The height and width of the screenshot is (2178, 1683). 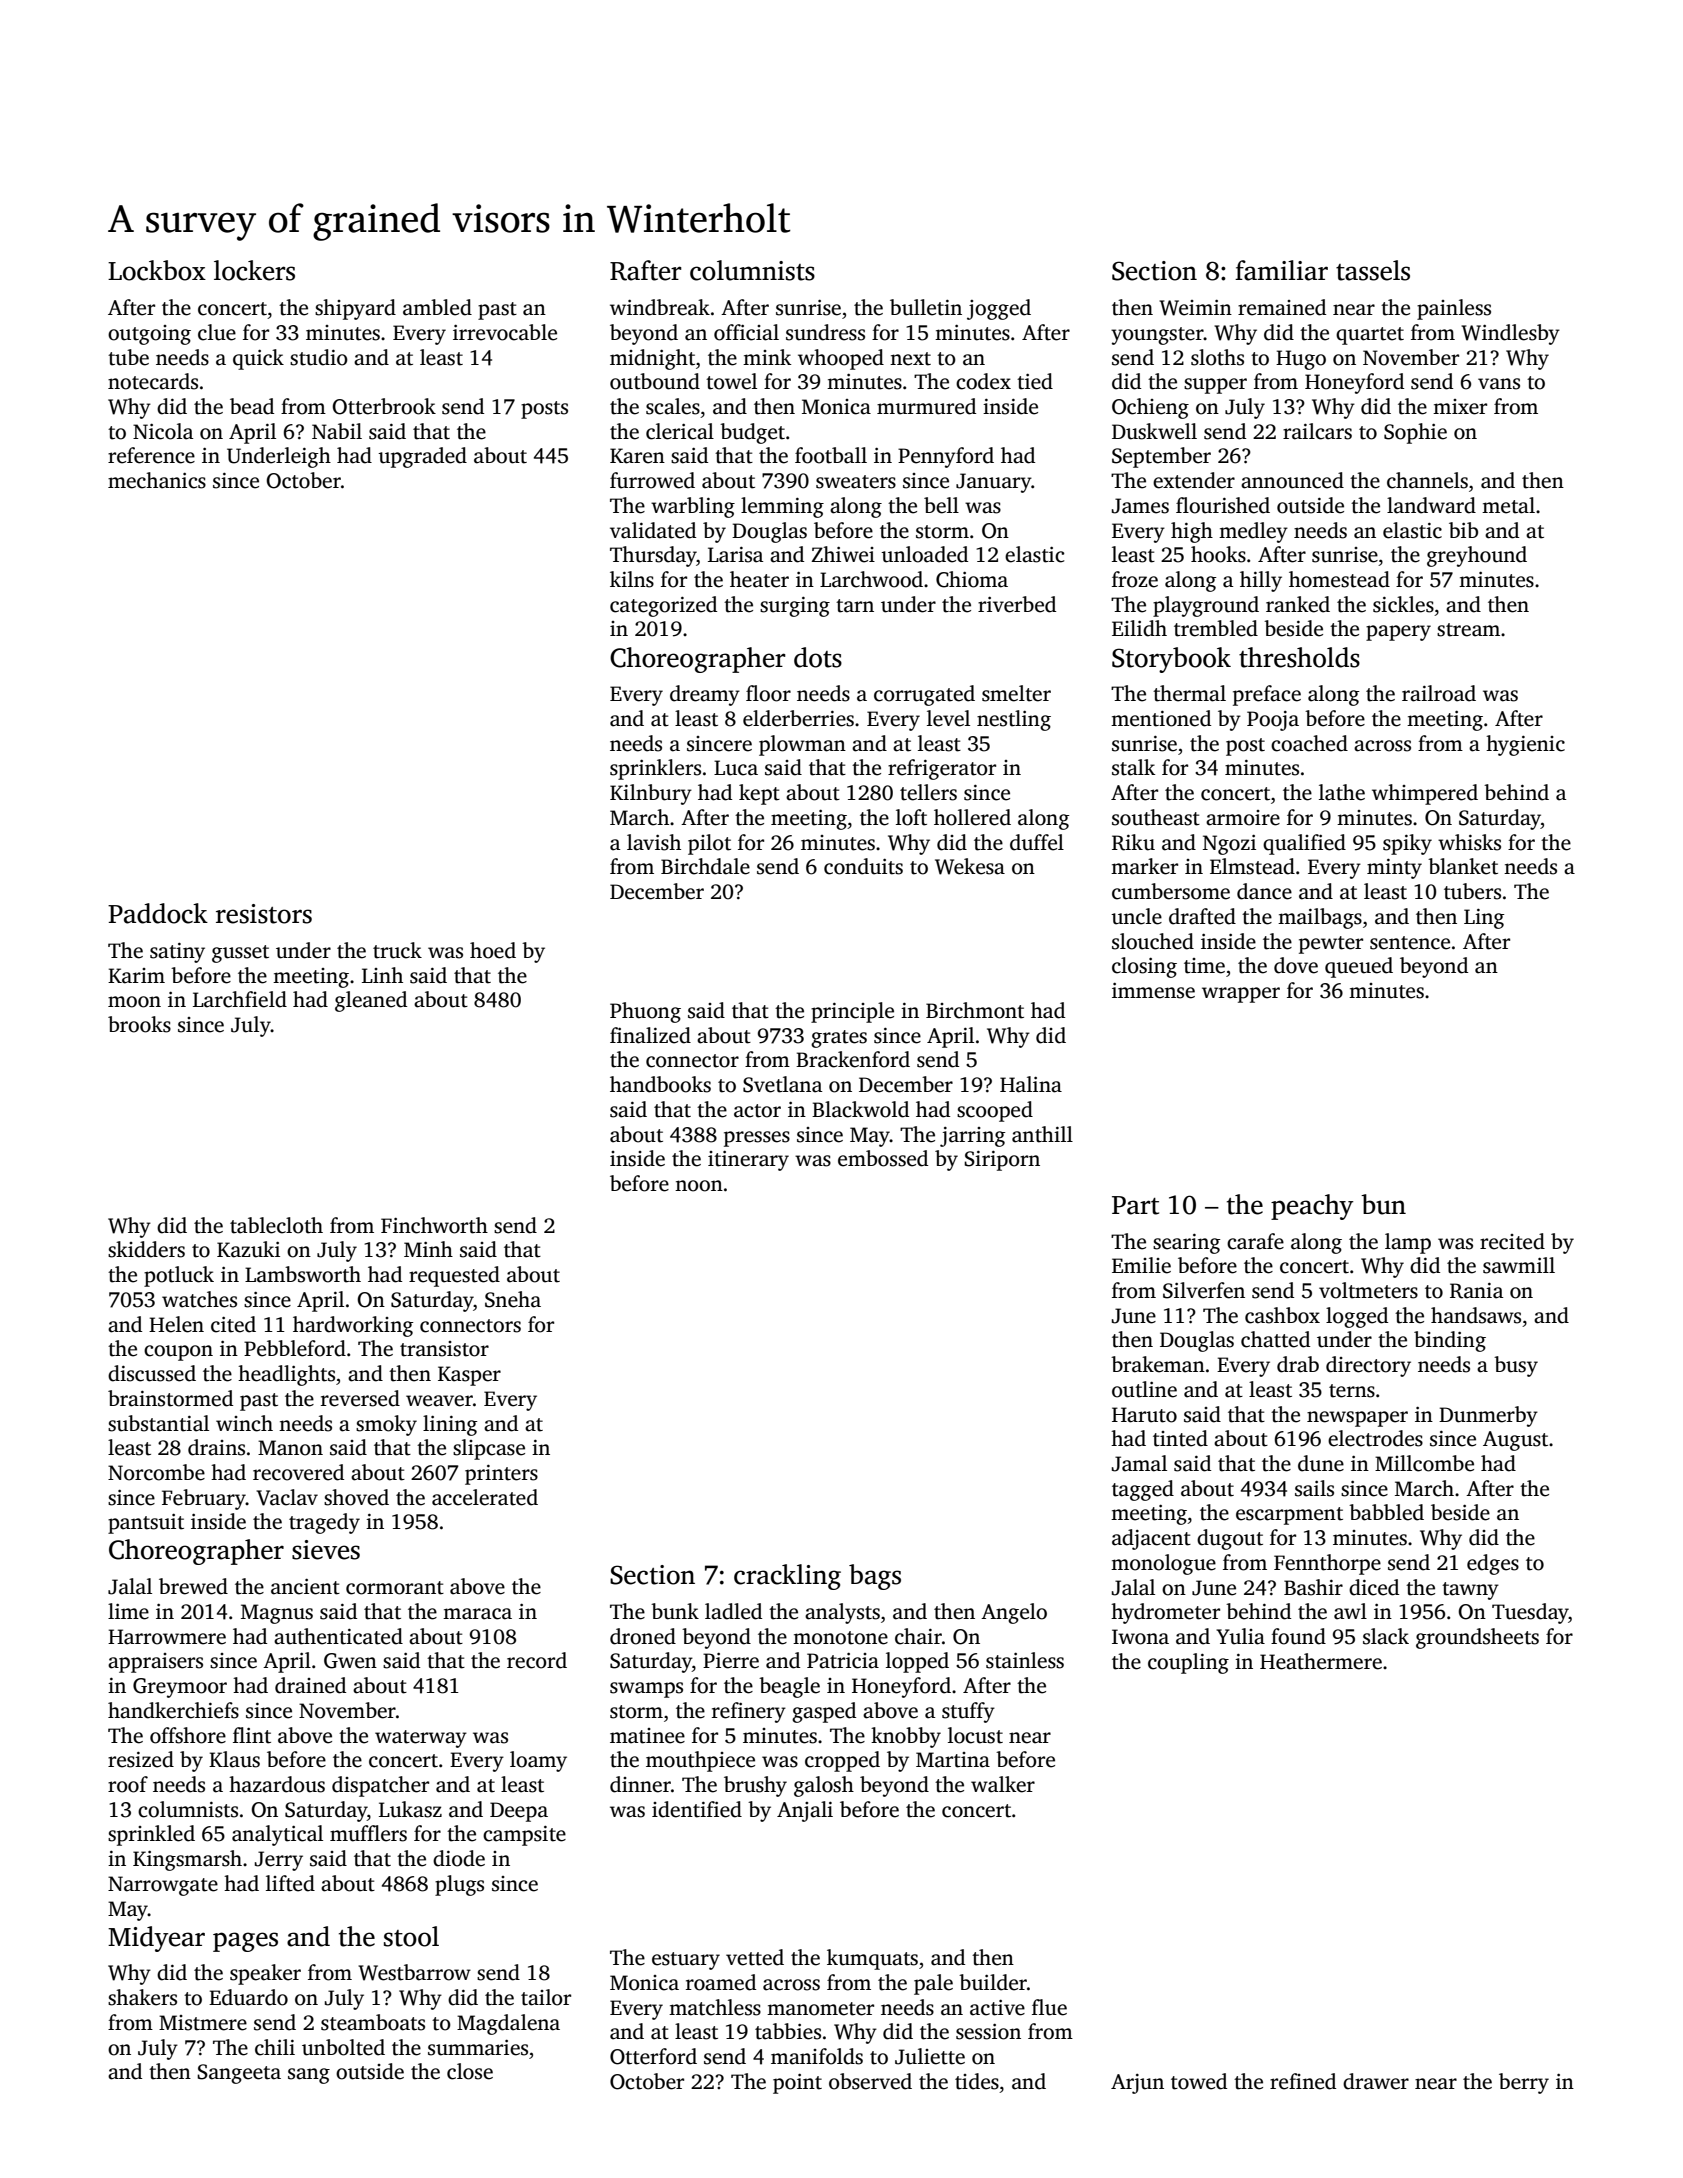 I want to click on skidders, so click(x=146, y=1249).
